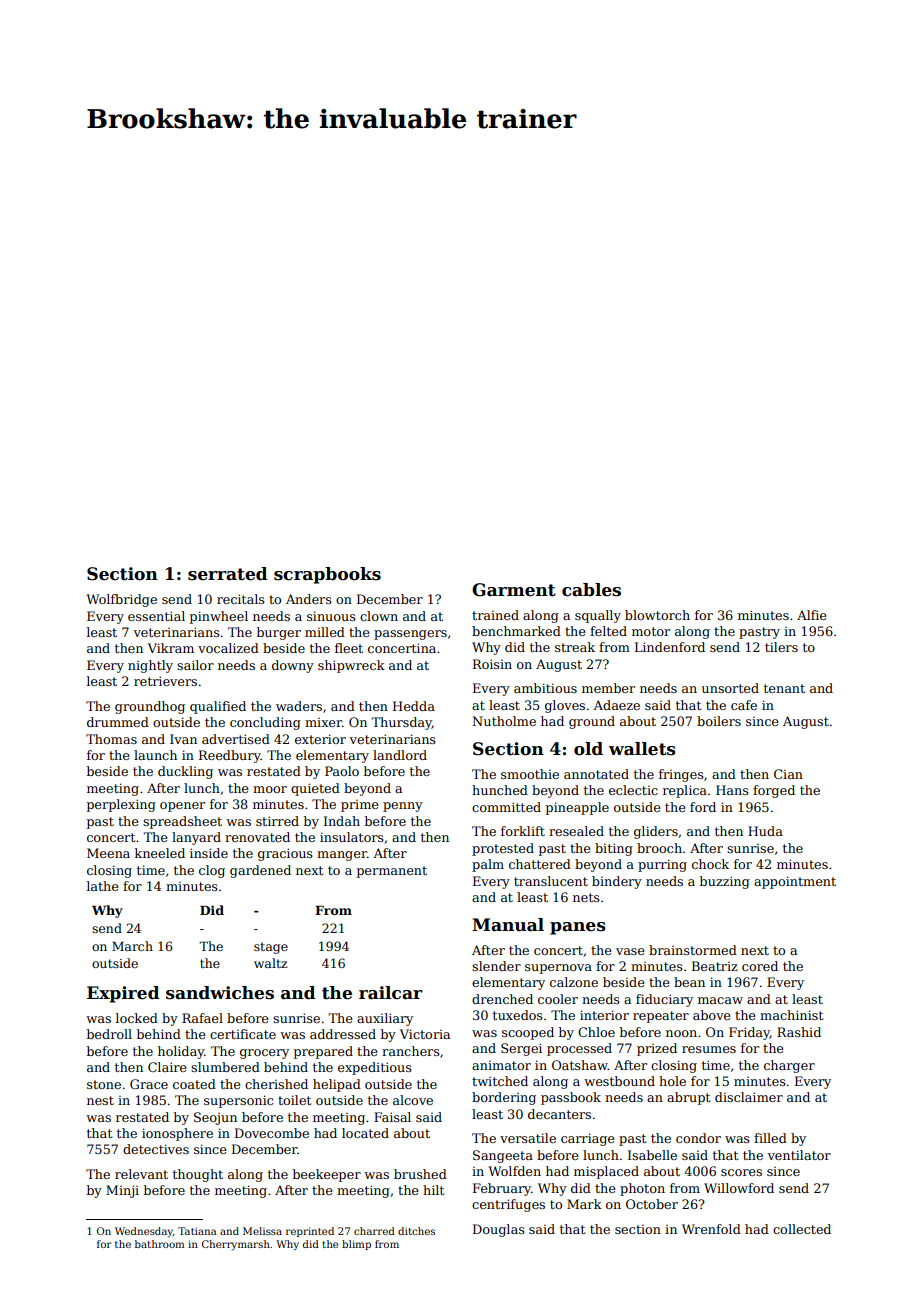  Describe the element at coordinates (228, 574) in the screenshot. I see `serrated` at that location.
